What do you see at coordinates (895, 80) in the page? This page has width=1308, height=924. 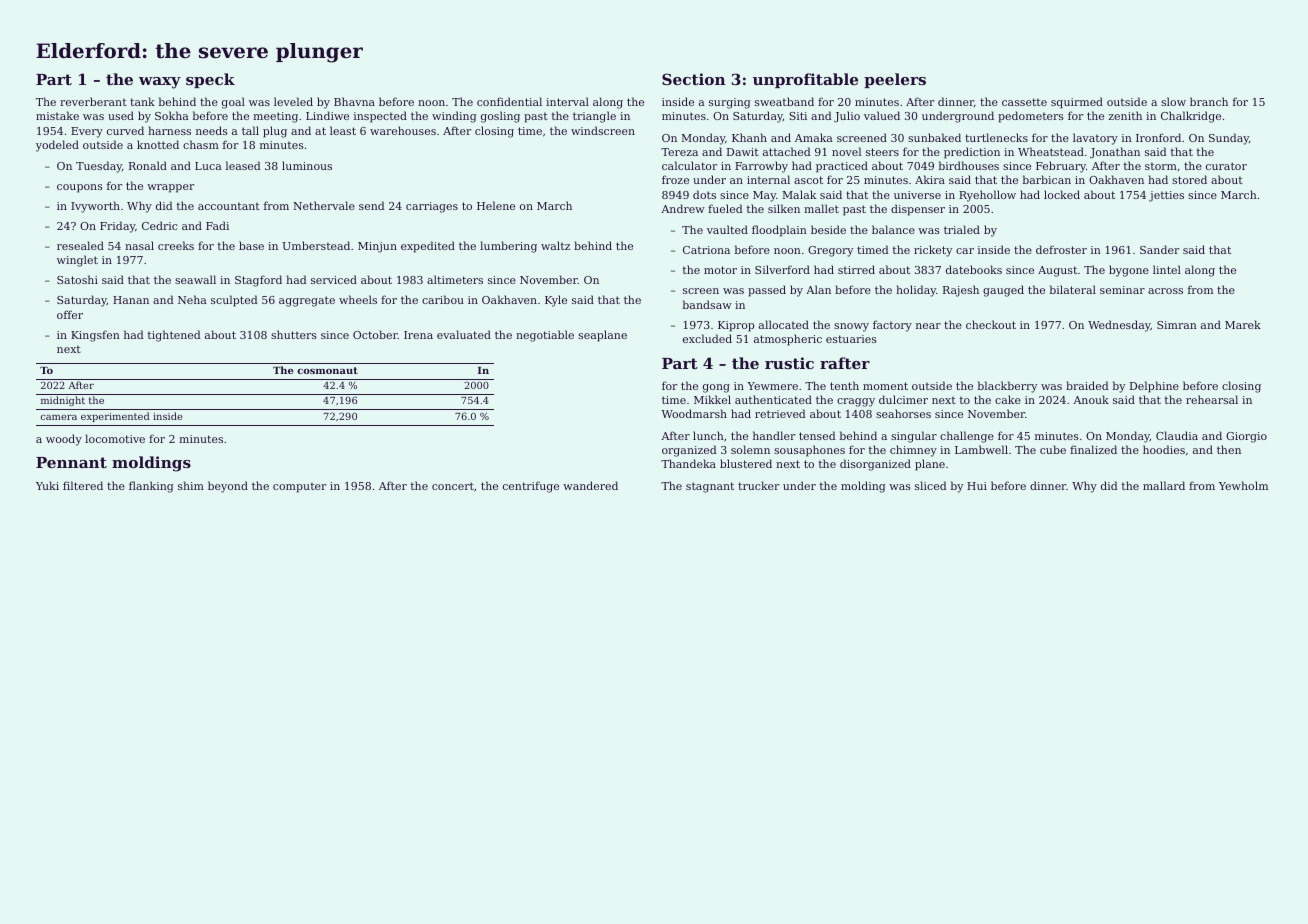 I see `peelers` at bounding box center [895, 80].
